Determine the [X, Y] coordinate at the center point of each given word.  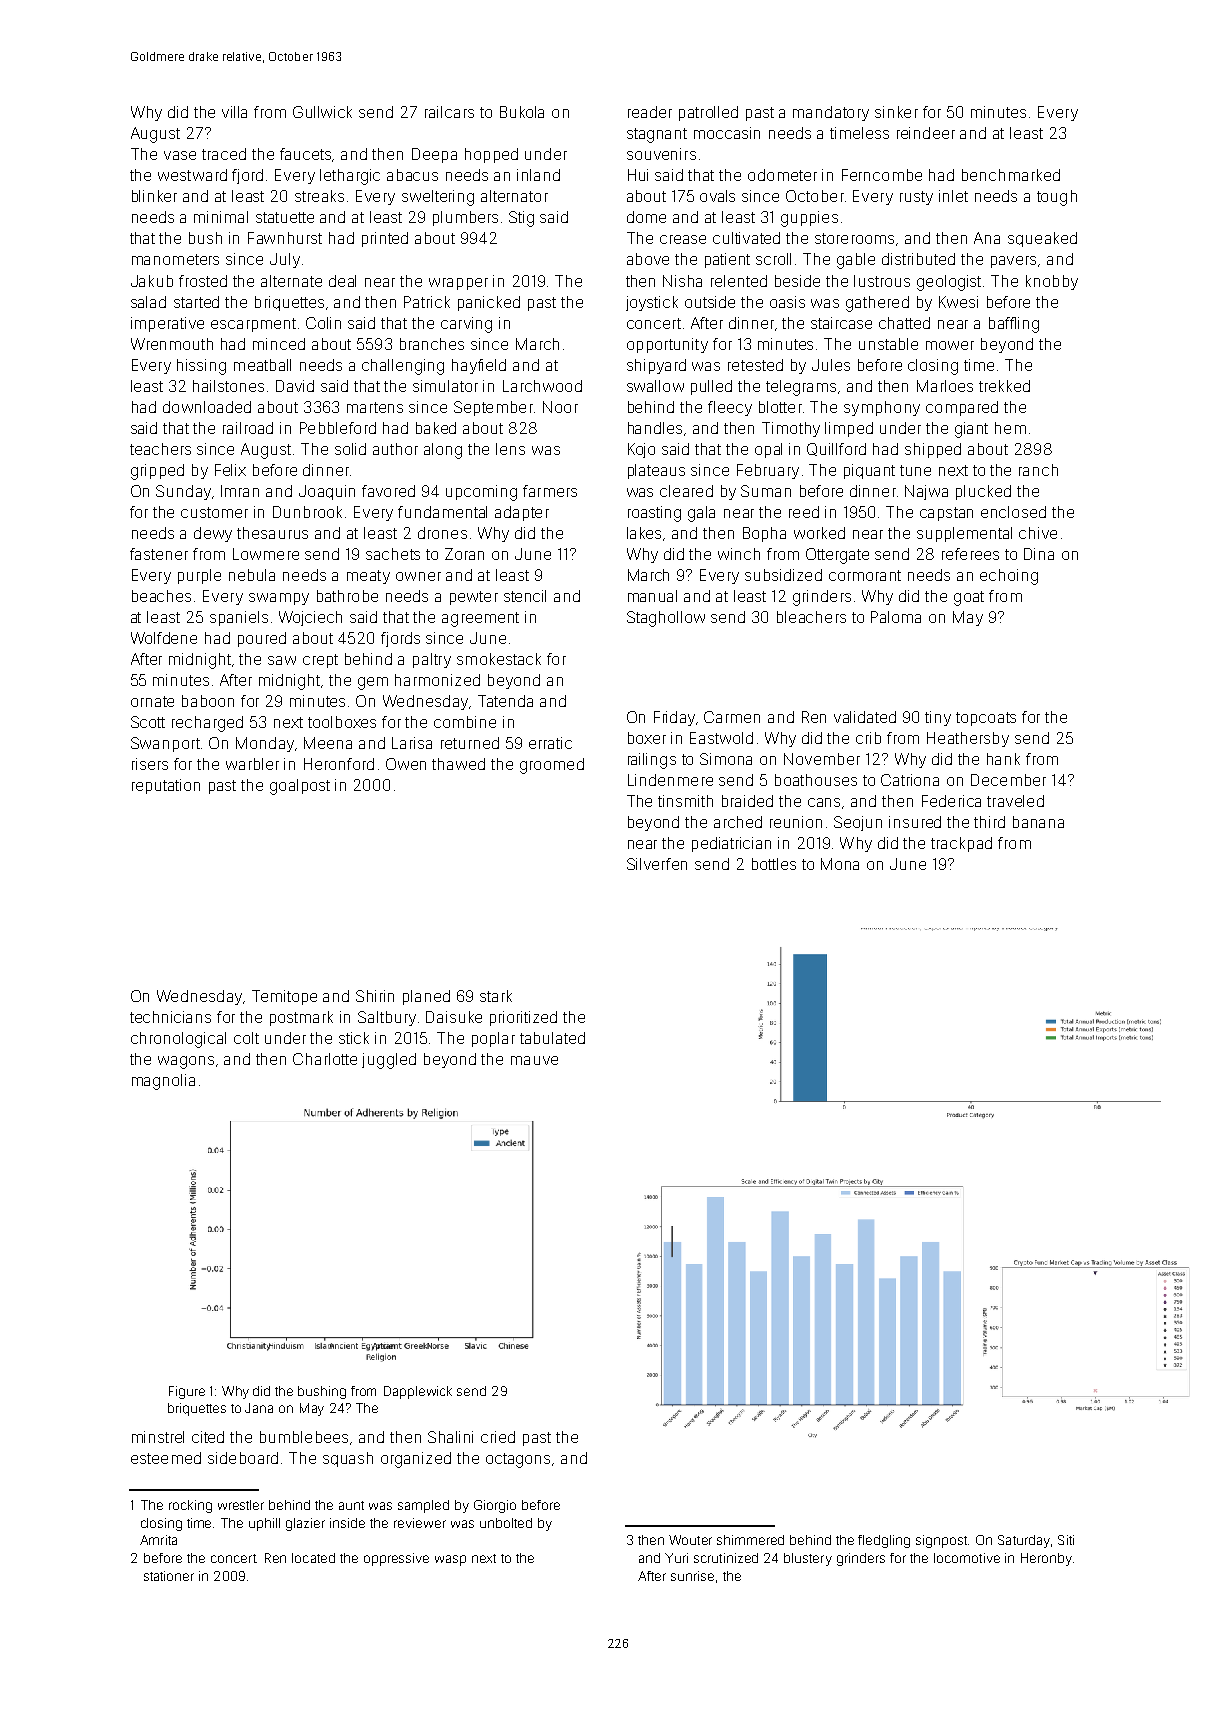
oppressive [396, 1559]
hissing [201, 367]
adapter [522, 513]
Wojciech [310, 618]
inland [538, 175]
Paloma [896, 617]
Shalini [450, 1437]
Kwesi [958, 302]
